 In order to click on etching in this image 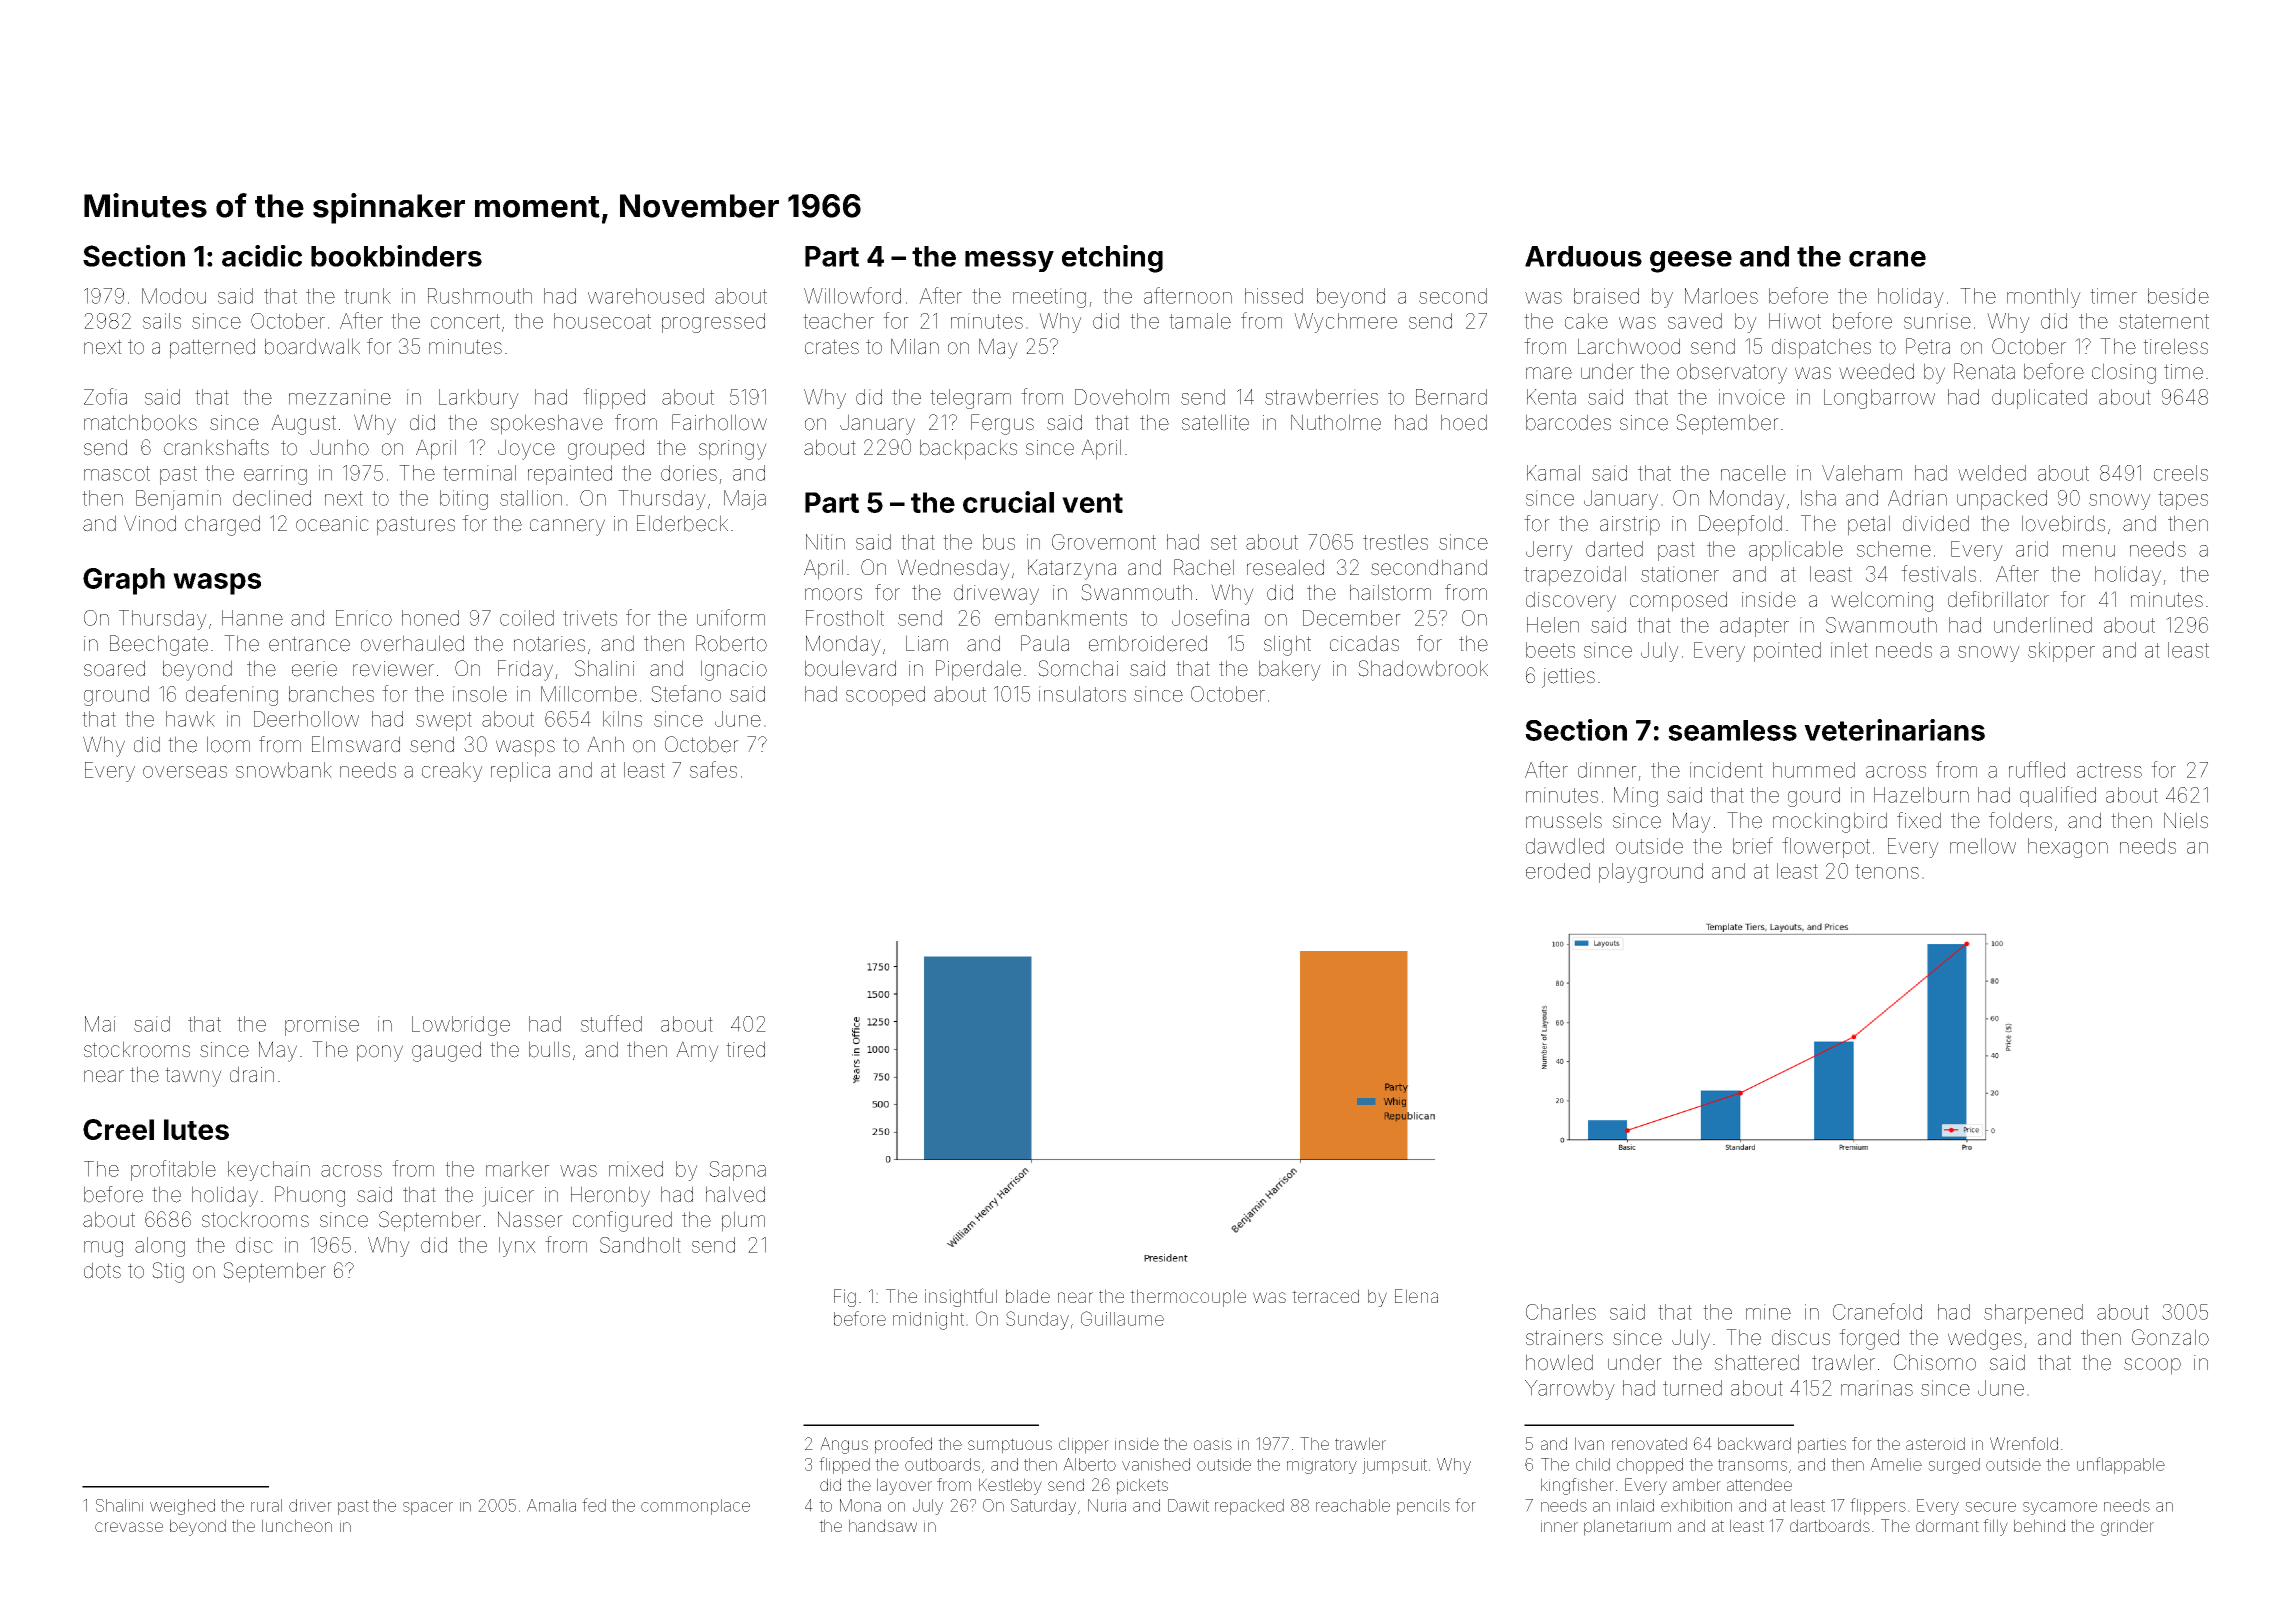, I will do `click(1112, 259)`.
